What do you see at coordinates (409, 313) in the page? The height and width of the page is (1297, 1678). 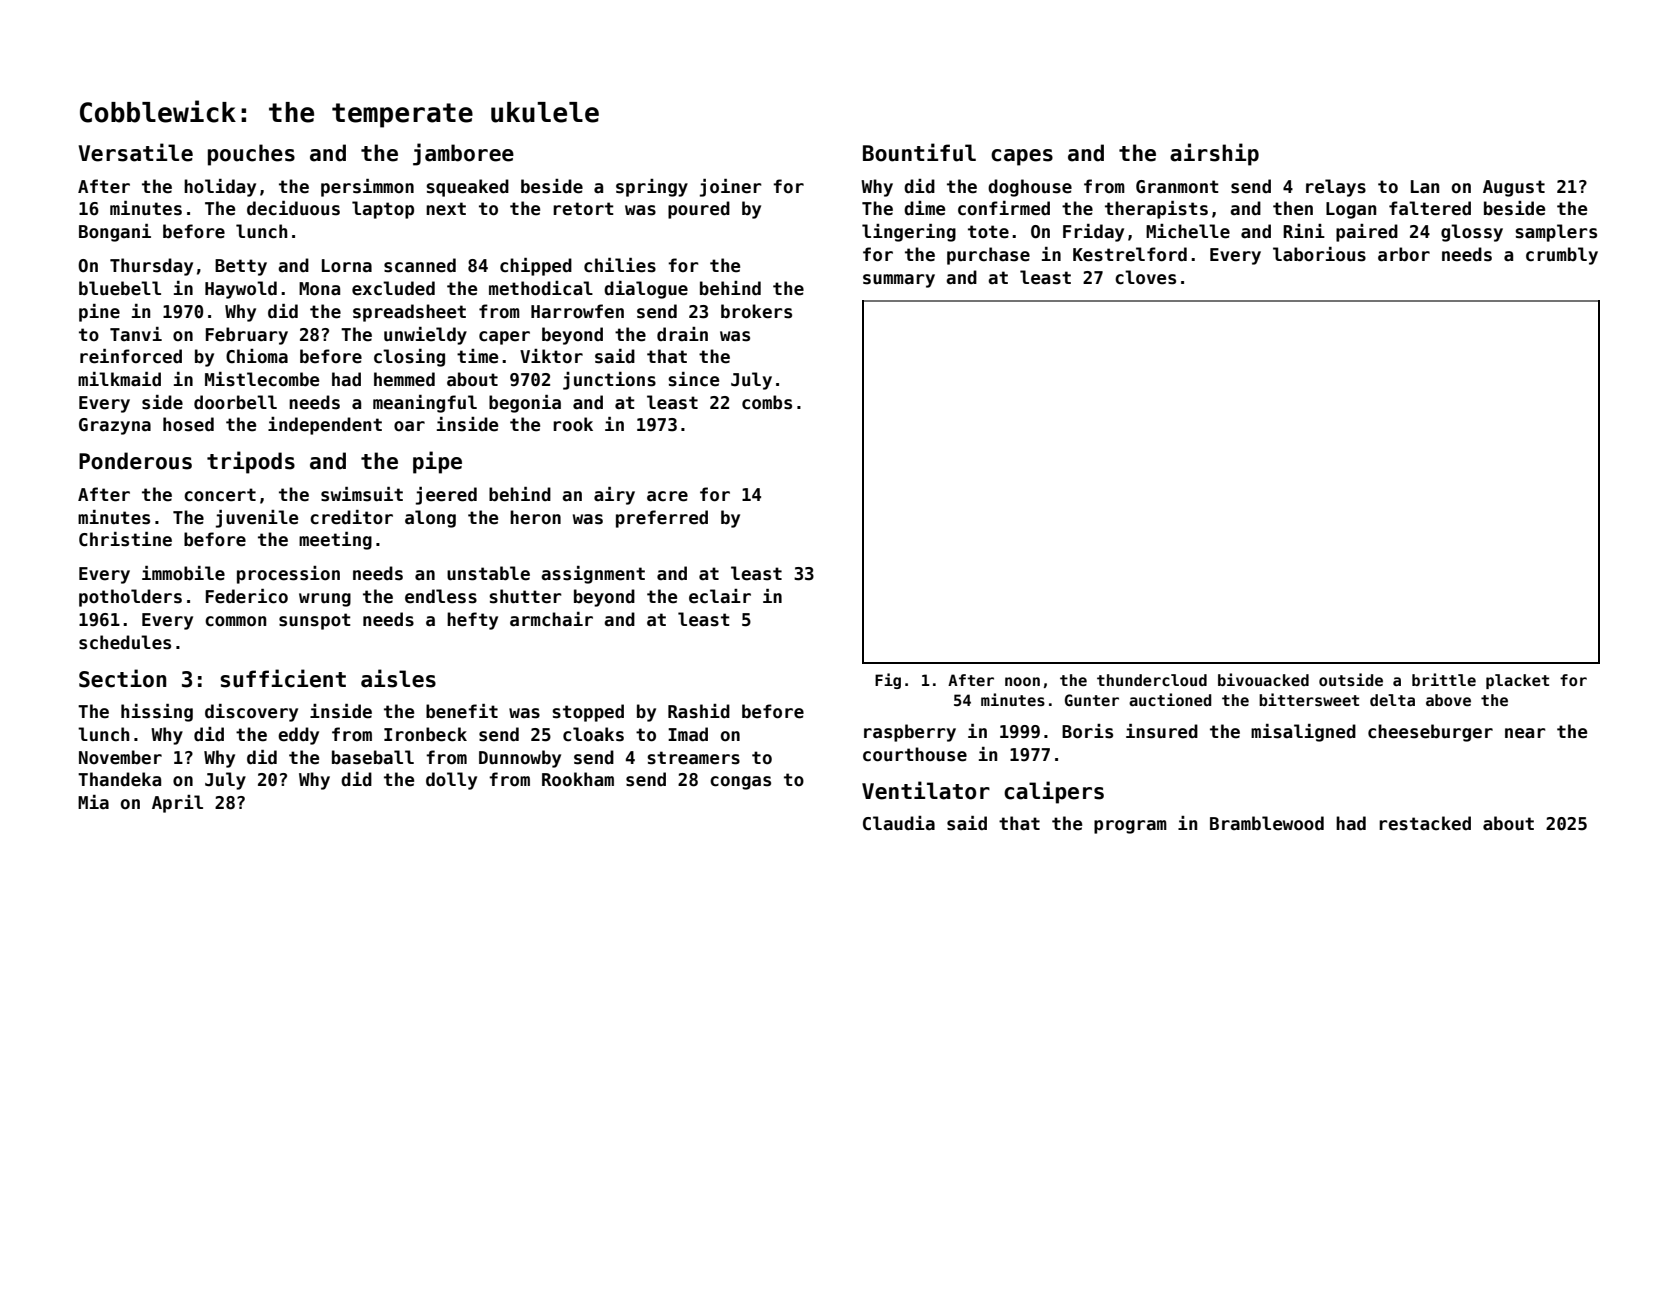 I see `spreadsheet` at bounding box center [409, 313].
